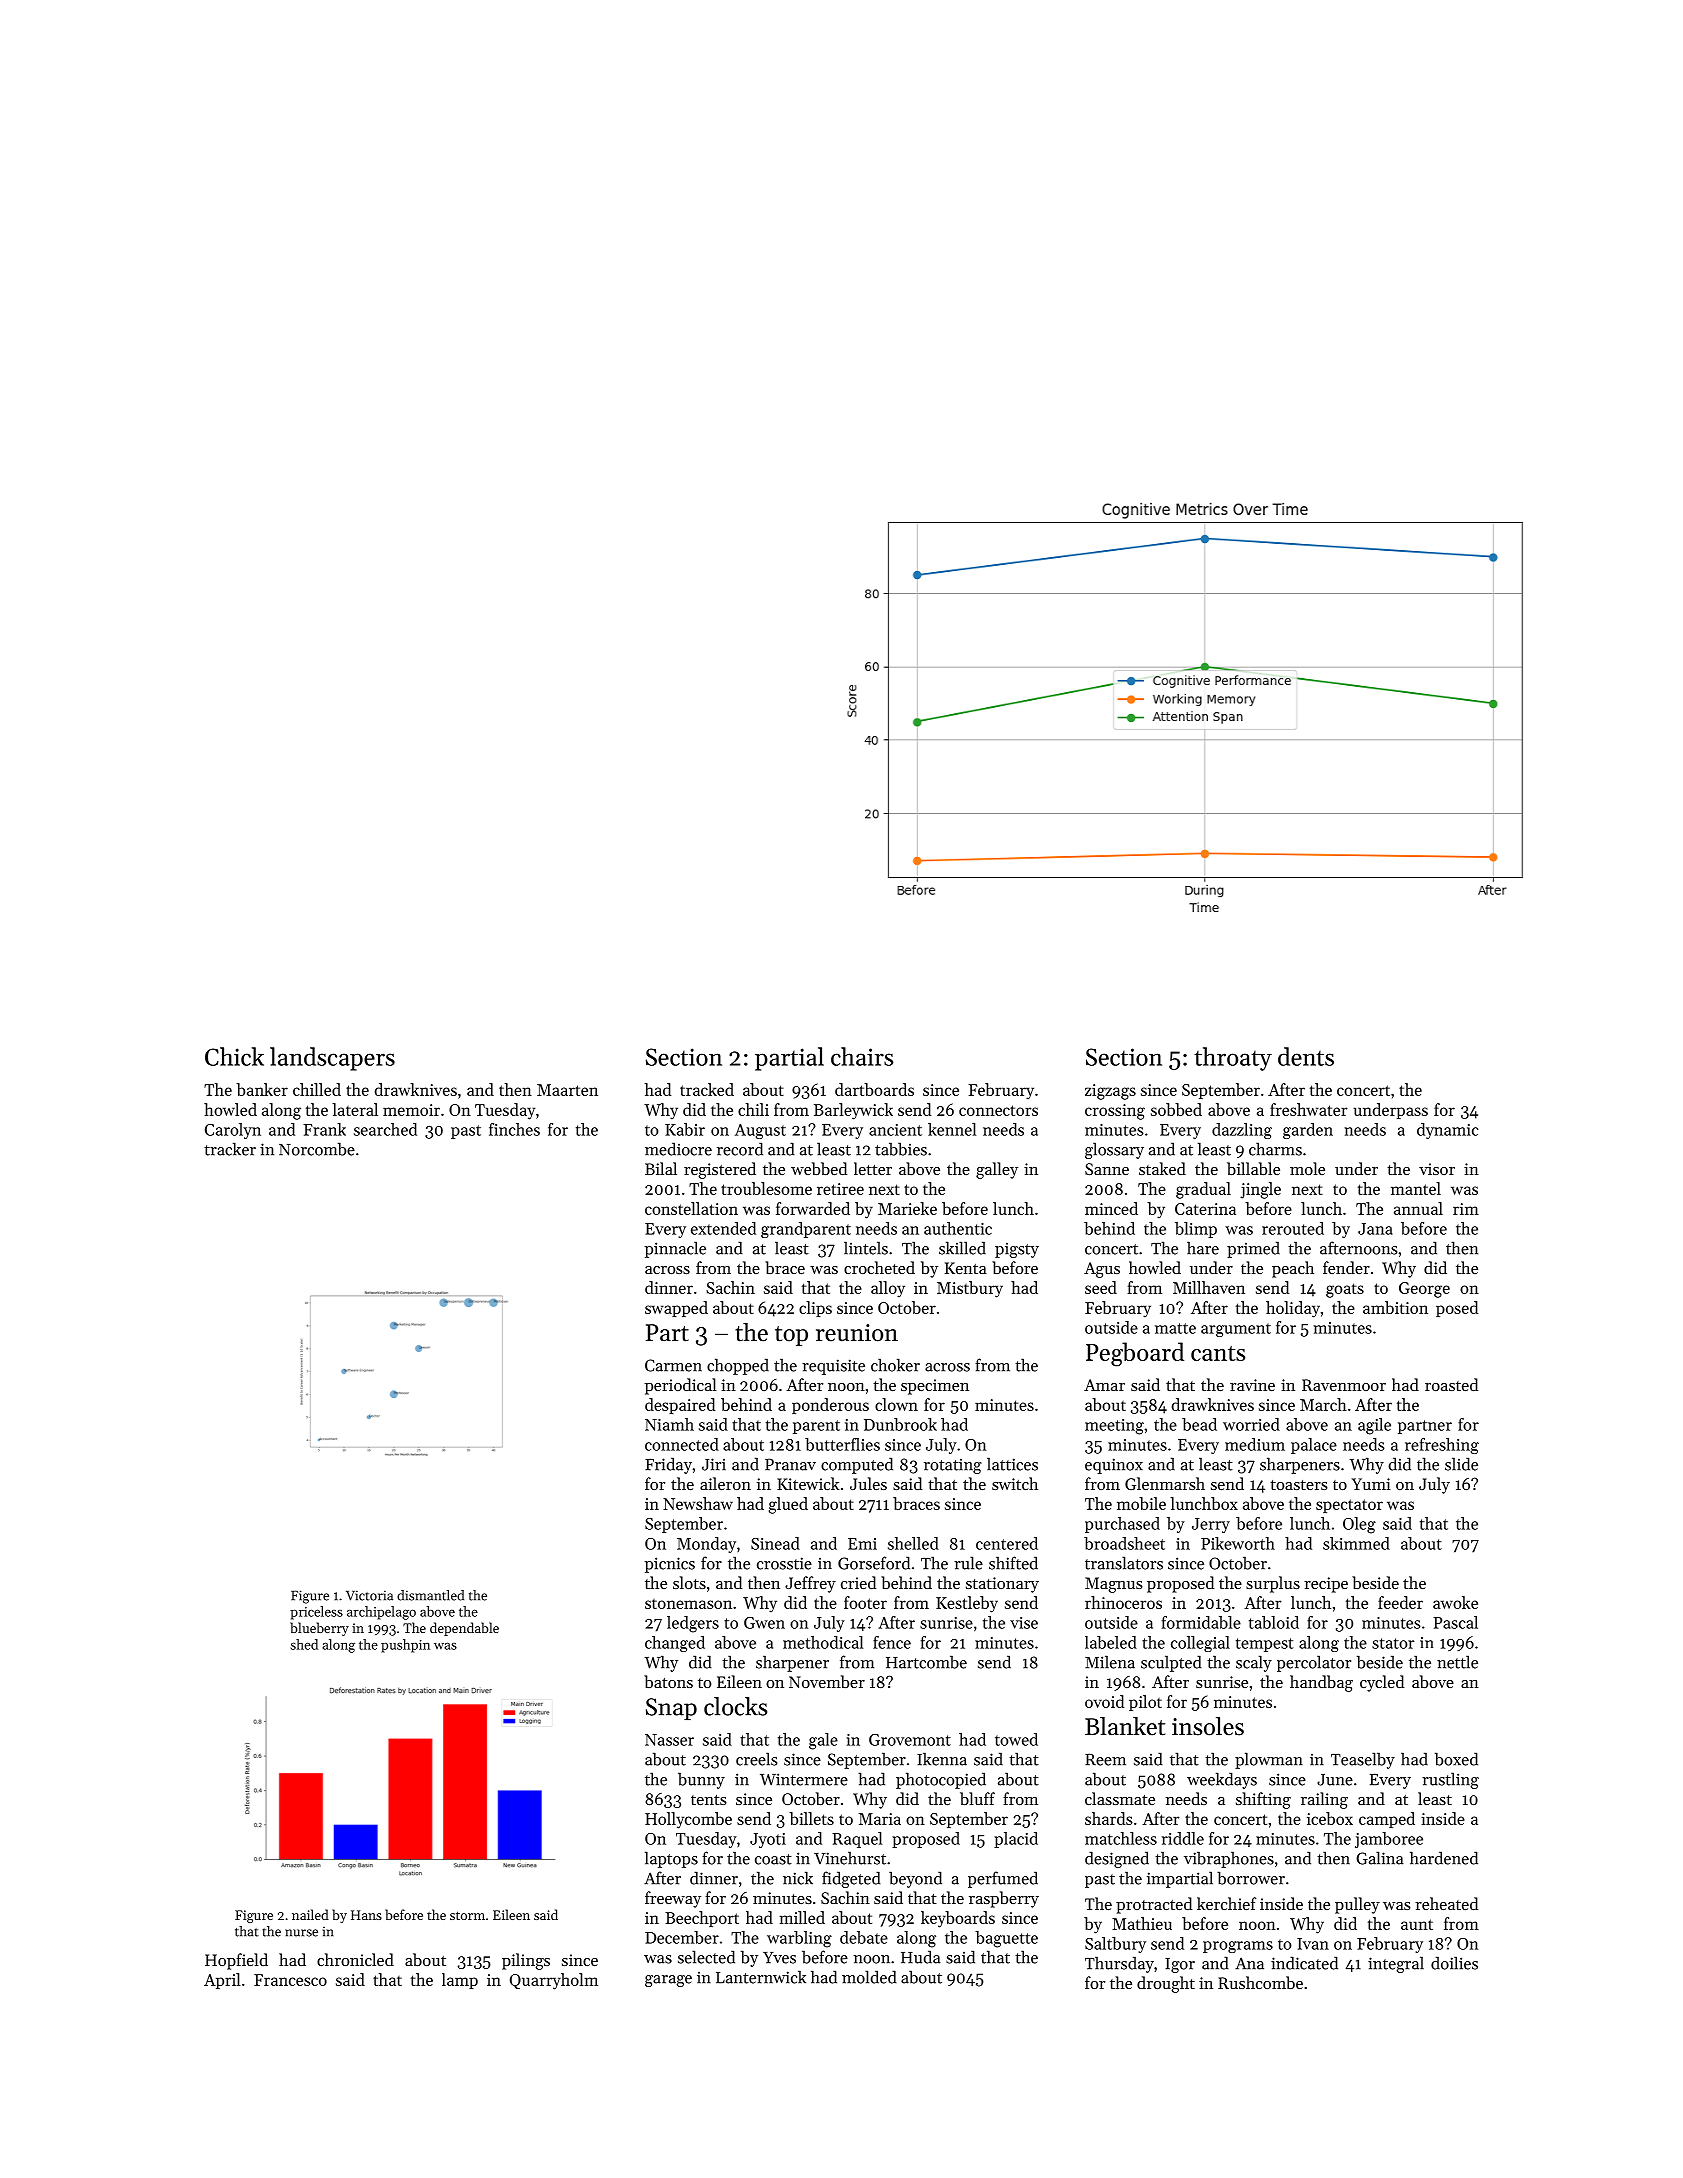 This screenshot has width=1683, height=2178. Describe the element at coordinates (819, 1168) in the screenshot. I see `webbed` at that location.
